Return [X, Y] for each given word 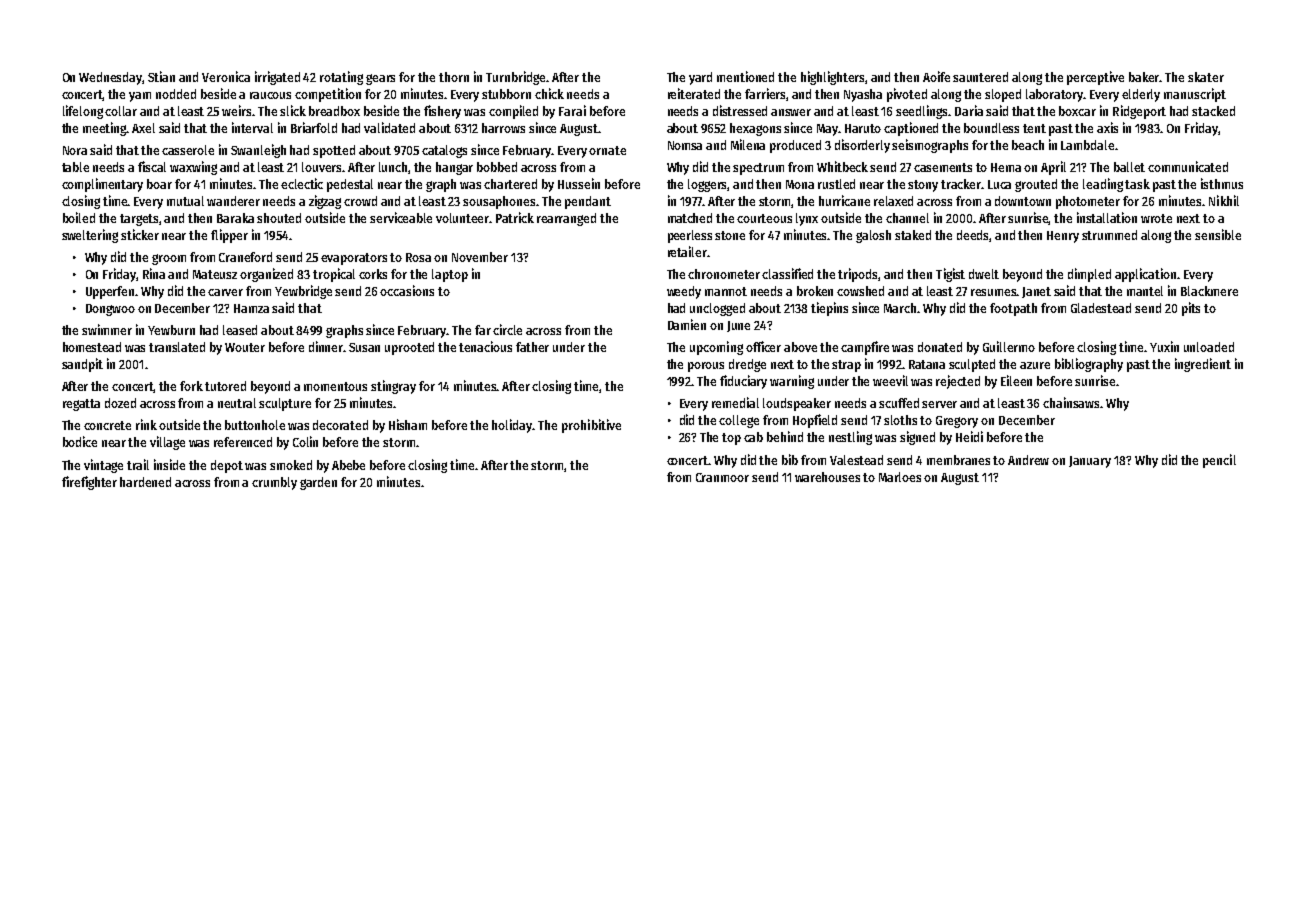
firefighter [89, 483]
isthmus [1222, 183]
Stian [161, 76]
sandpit [82, 365]
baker [1144, 77]
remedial [735, 402]
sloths [900, 420]
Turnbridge [515, 78]
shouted [279, 218]
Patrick [515, 217]
